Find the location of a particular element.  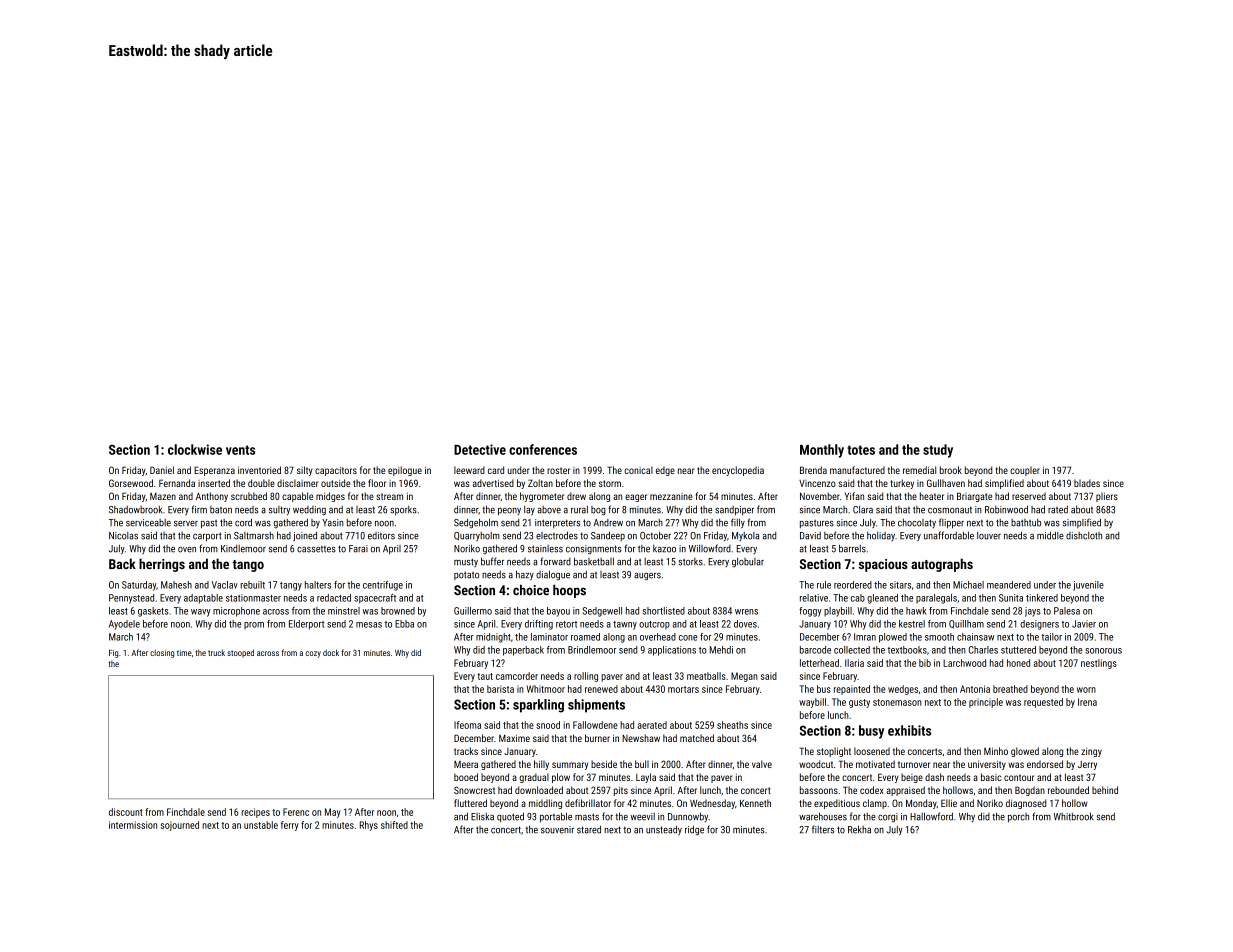

blades is located at coordinates (1087, 483).
